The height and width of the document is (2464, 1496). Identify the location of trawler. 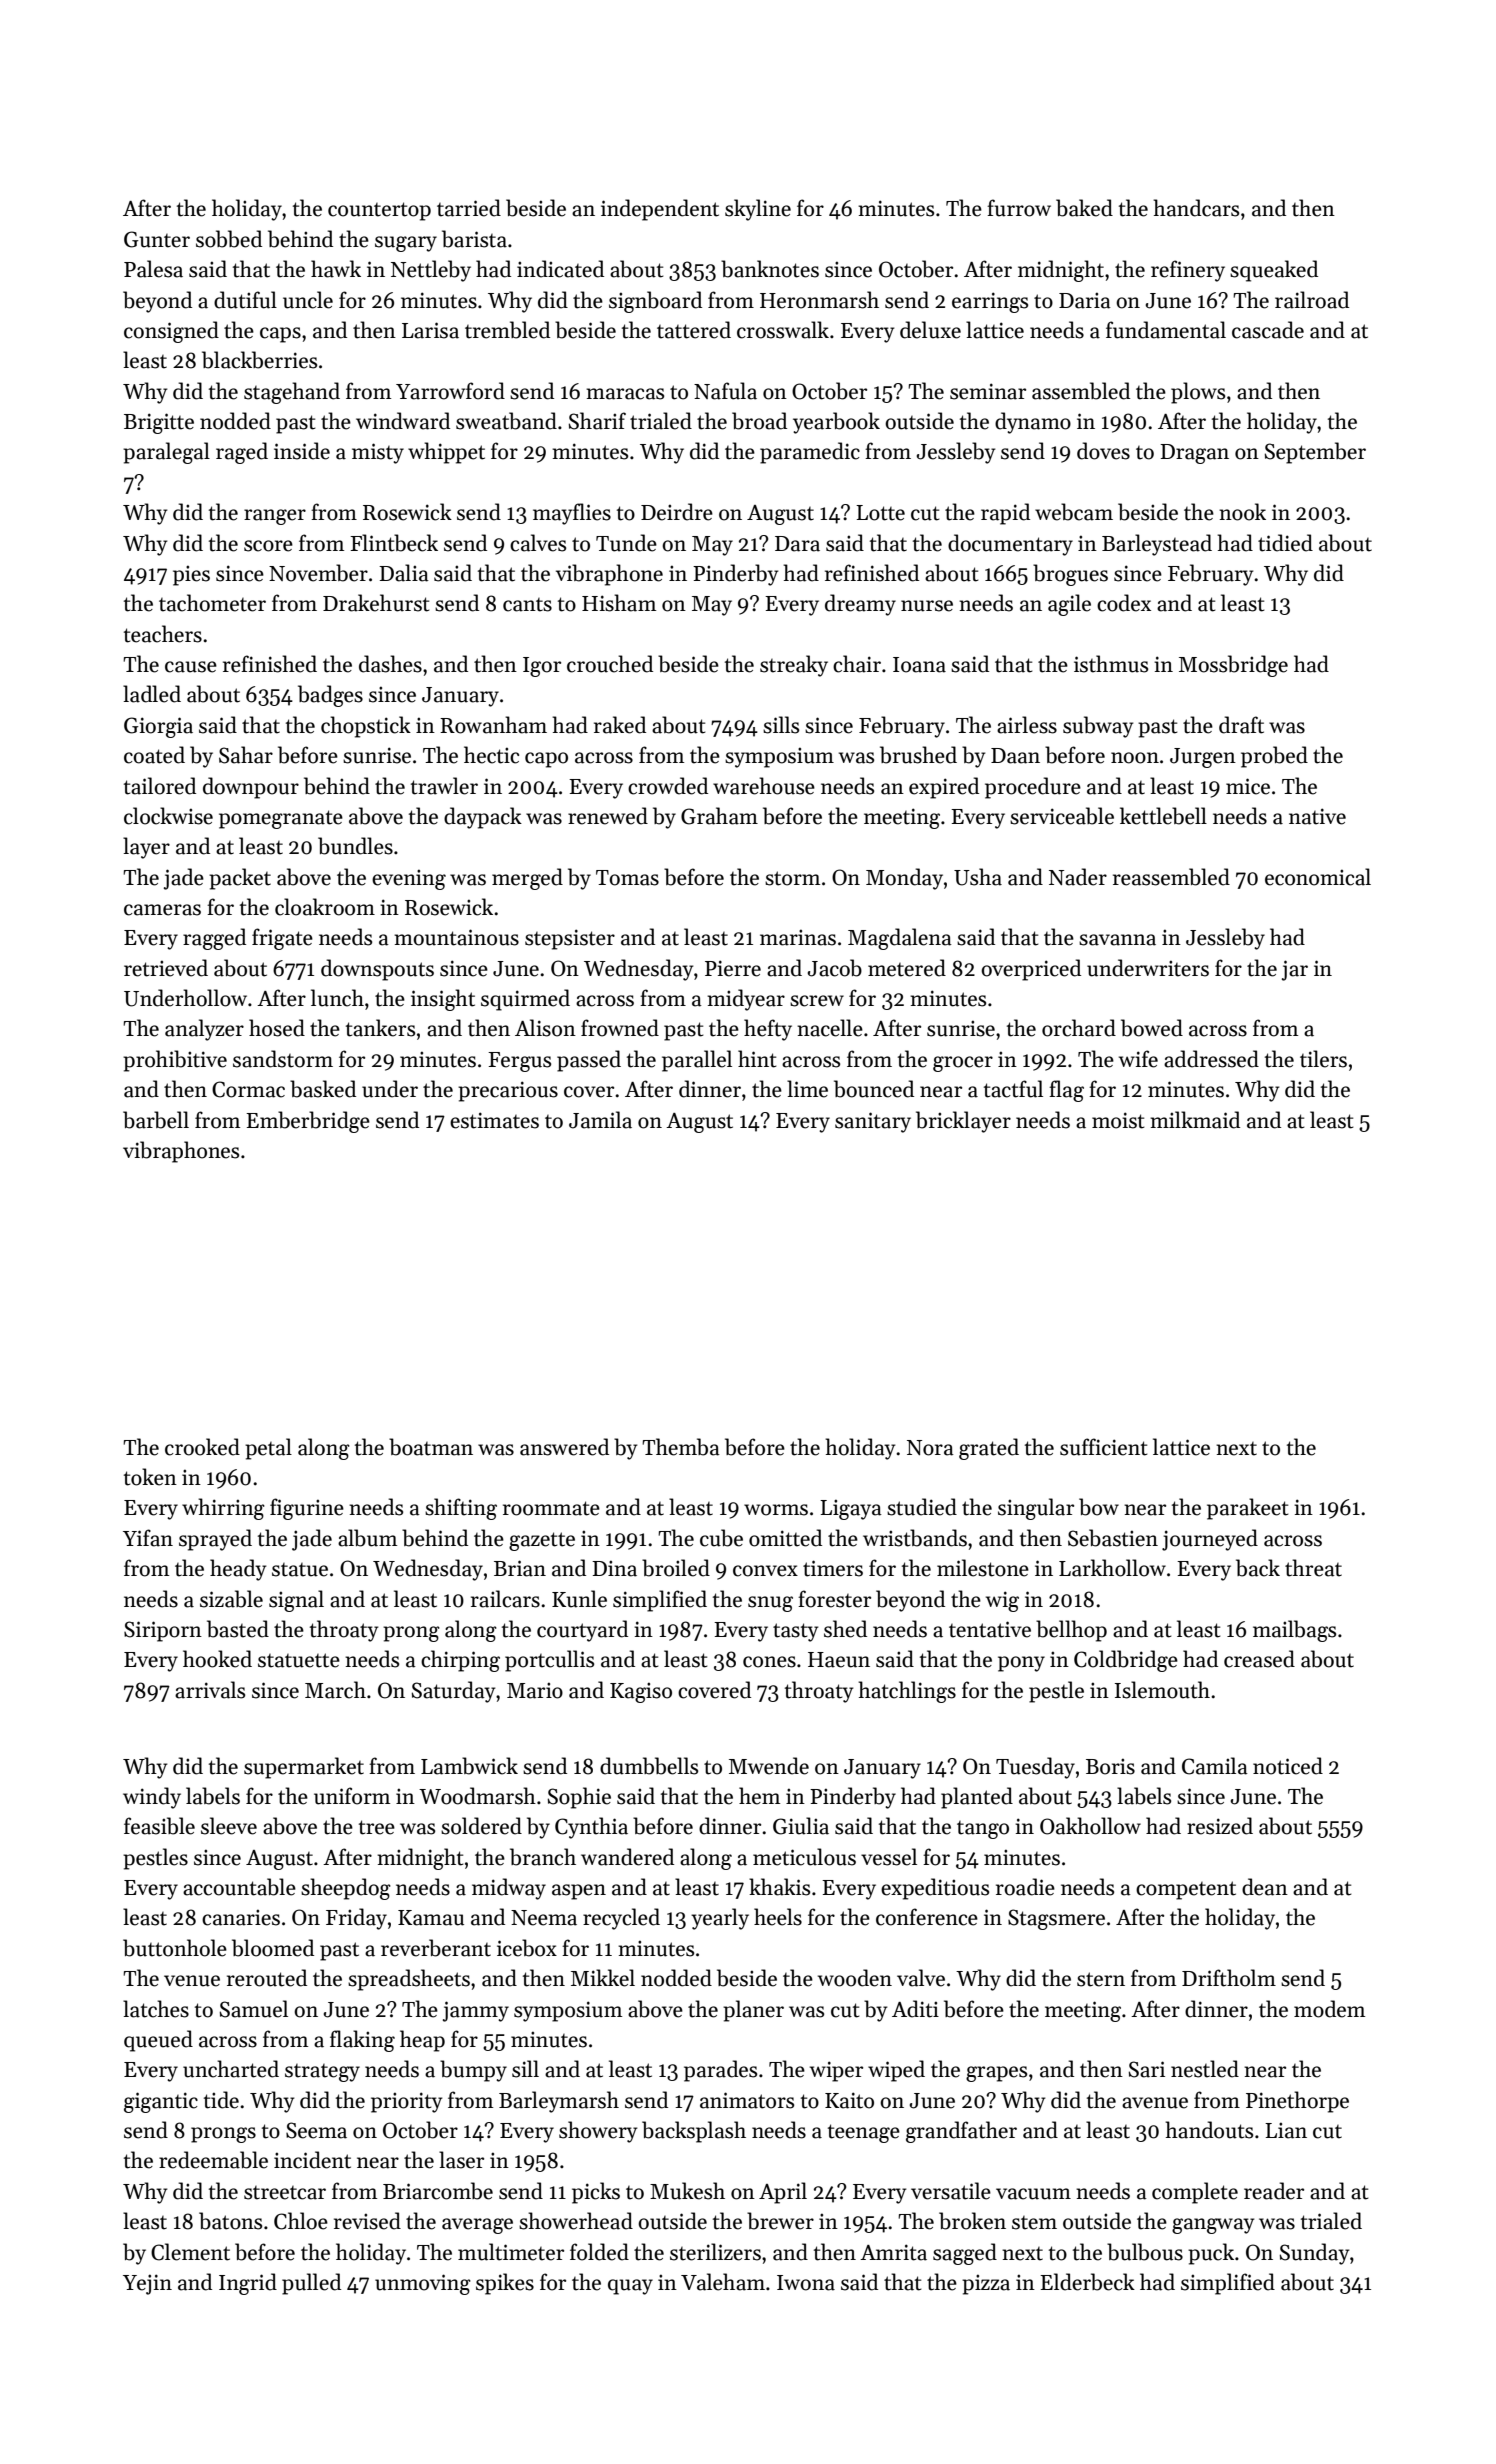
(444, 786).
